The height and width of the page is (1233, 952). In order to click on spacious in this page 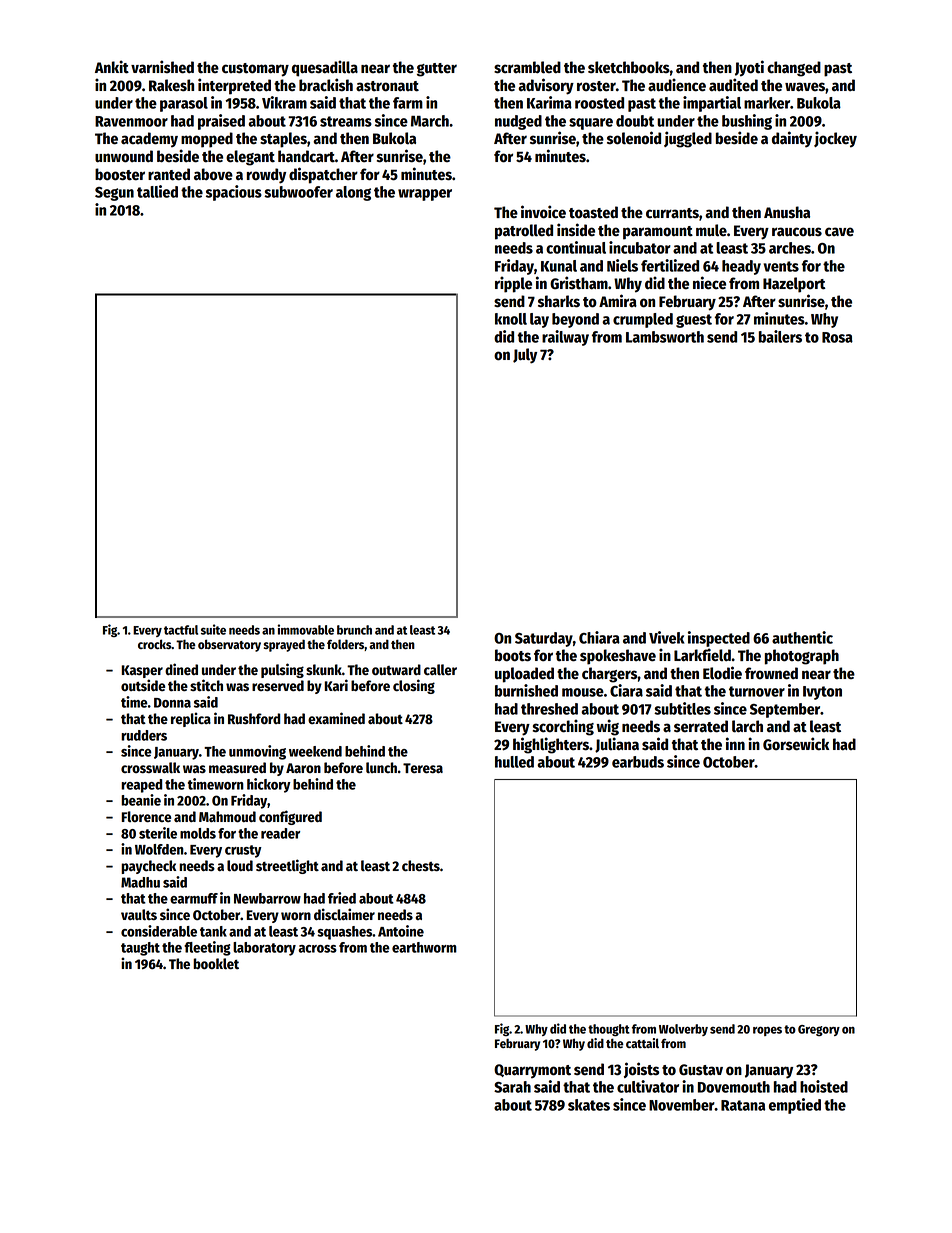, I will do `click(234, 193)`.
